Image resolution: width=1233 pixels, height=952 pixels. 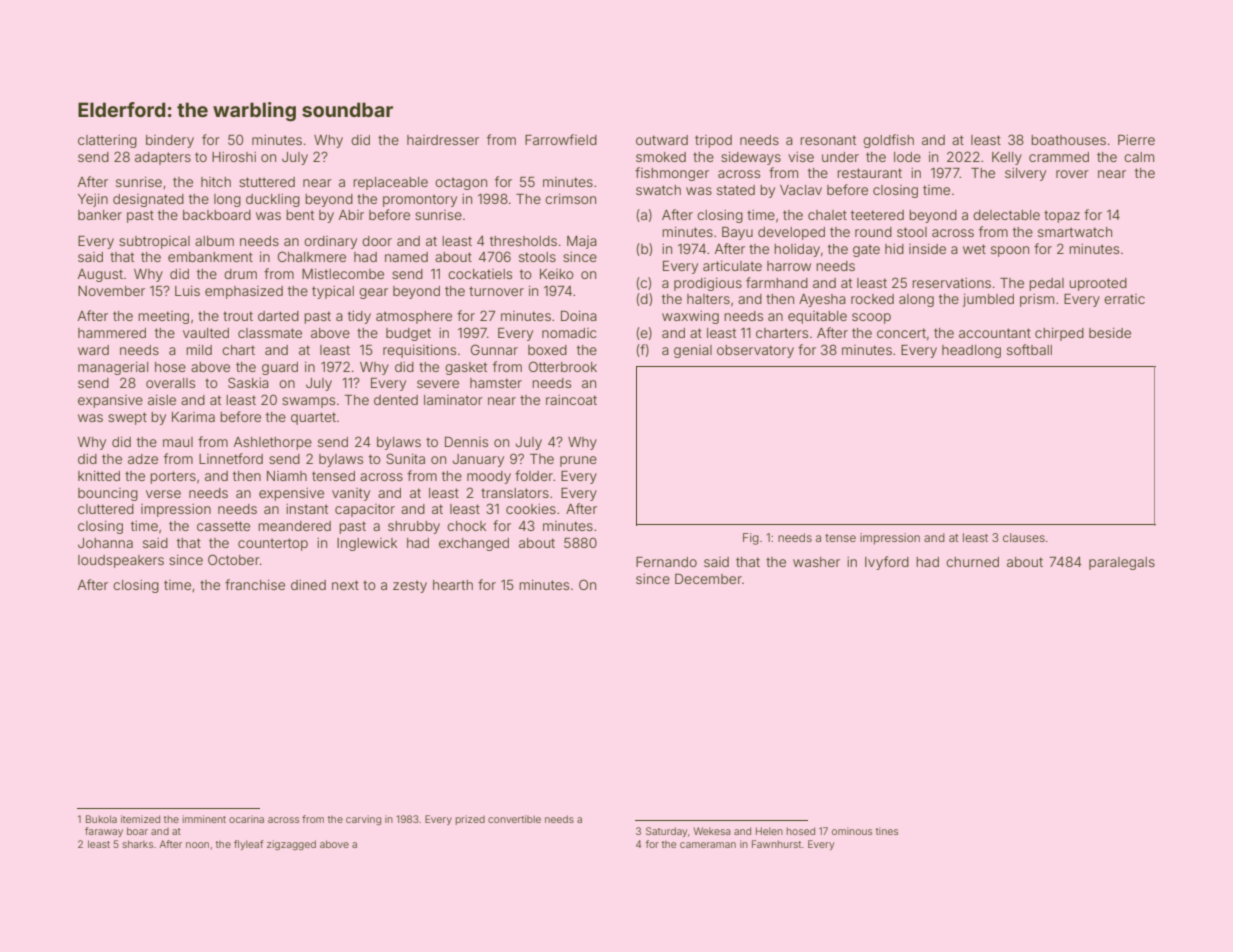 I want to click on boathouses, so click(x=1068, y=140).
